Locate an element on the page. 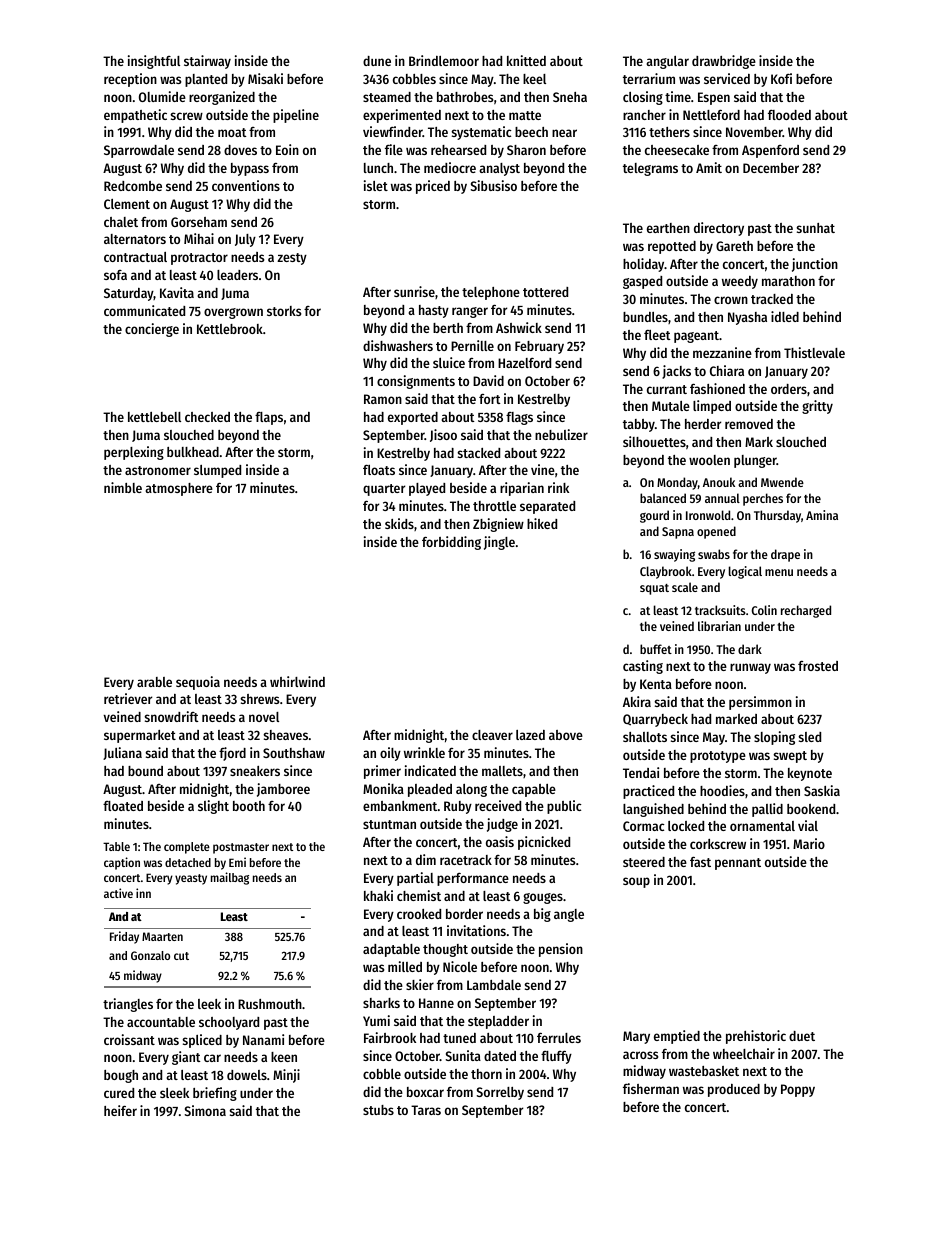 The height and width of the document is (1233, 952). croissant is located at coordinates (129, 1039).
